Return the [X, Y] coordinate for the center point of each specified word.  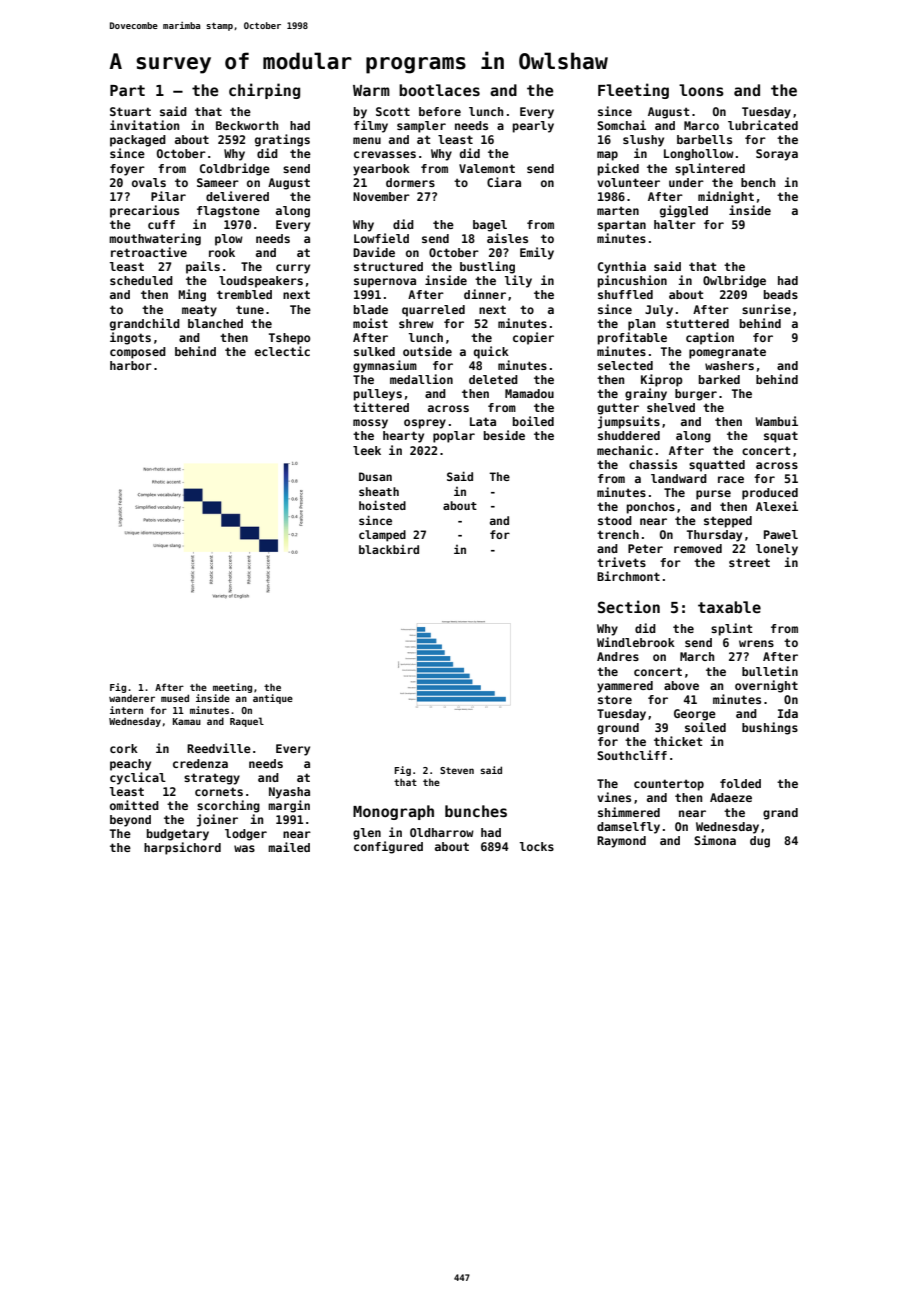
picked [618, 169]
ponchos [651, 508]
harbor [131, 365]
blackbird [389, 549]
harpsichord [182, 848]
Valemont [487, 168]
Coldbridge [235, 169]
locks [536, 846]
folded [740, 783]
